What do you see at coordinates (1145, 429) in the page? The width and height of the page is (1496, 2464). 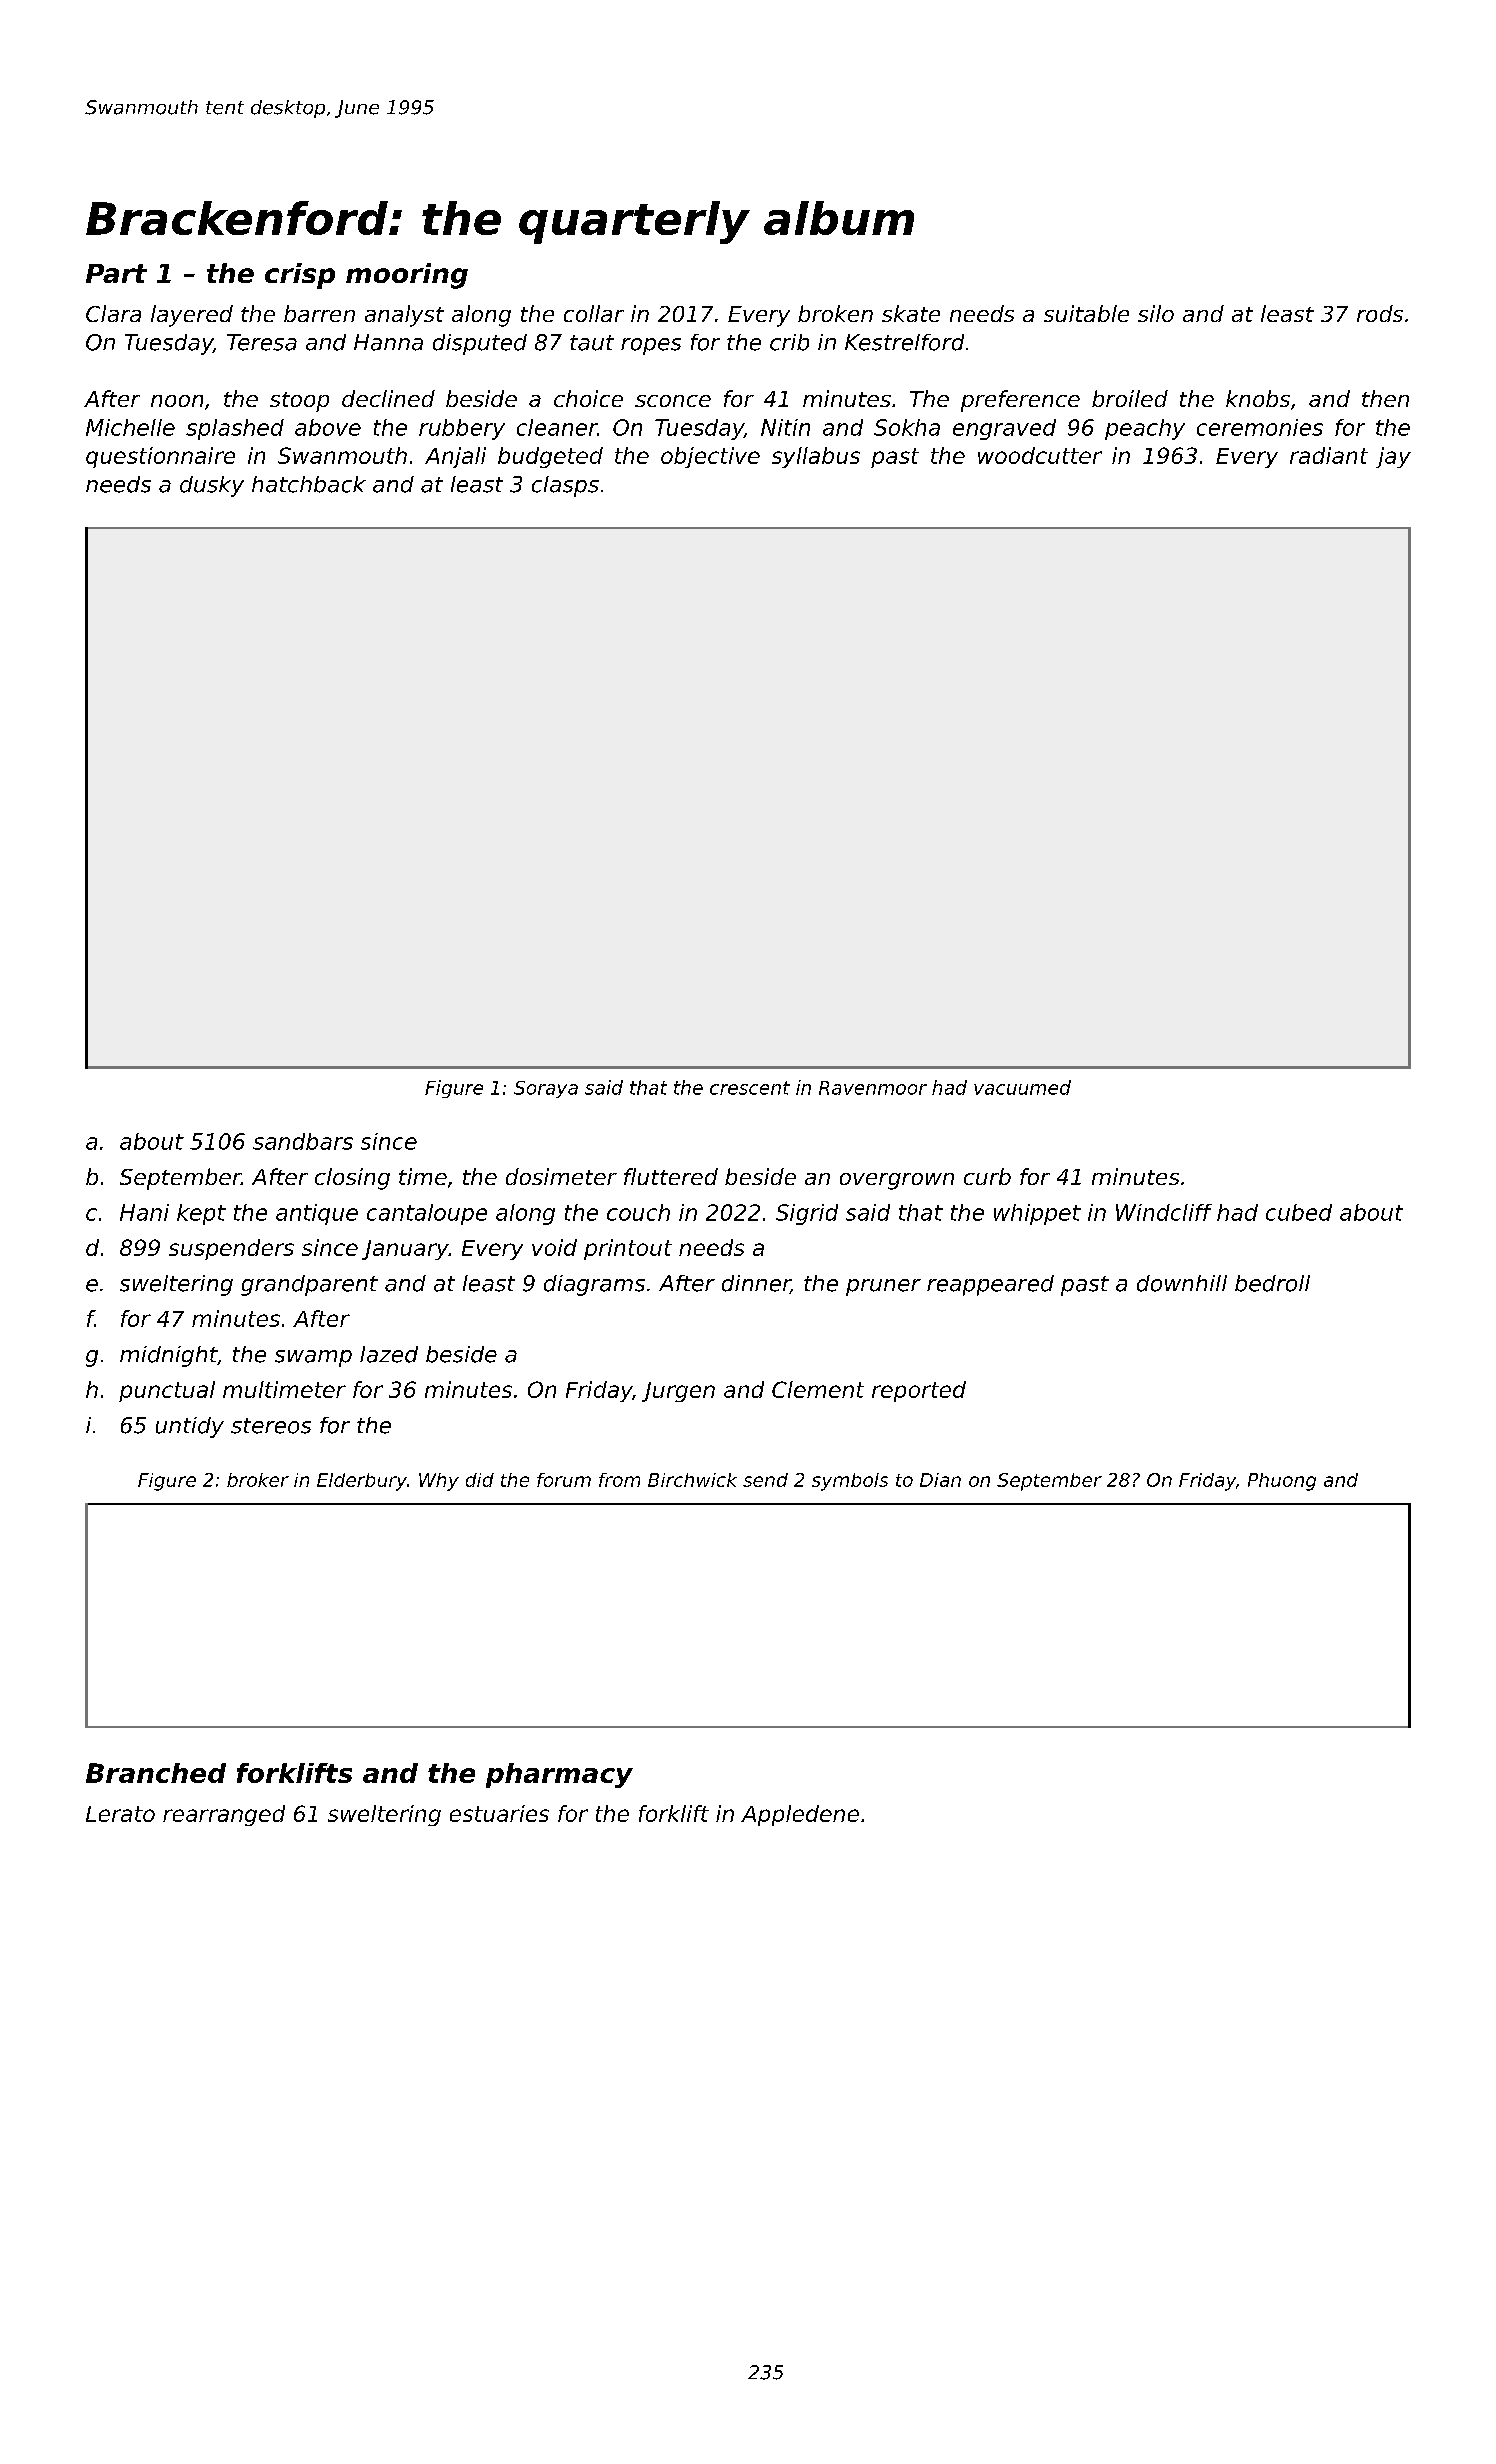 I see `peachy` at bounding box center [1145, 429].
